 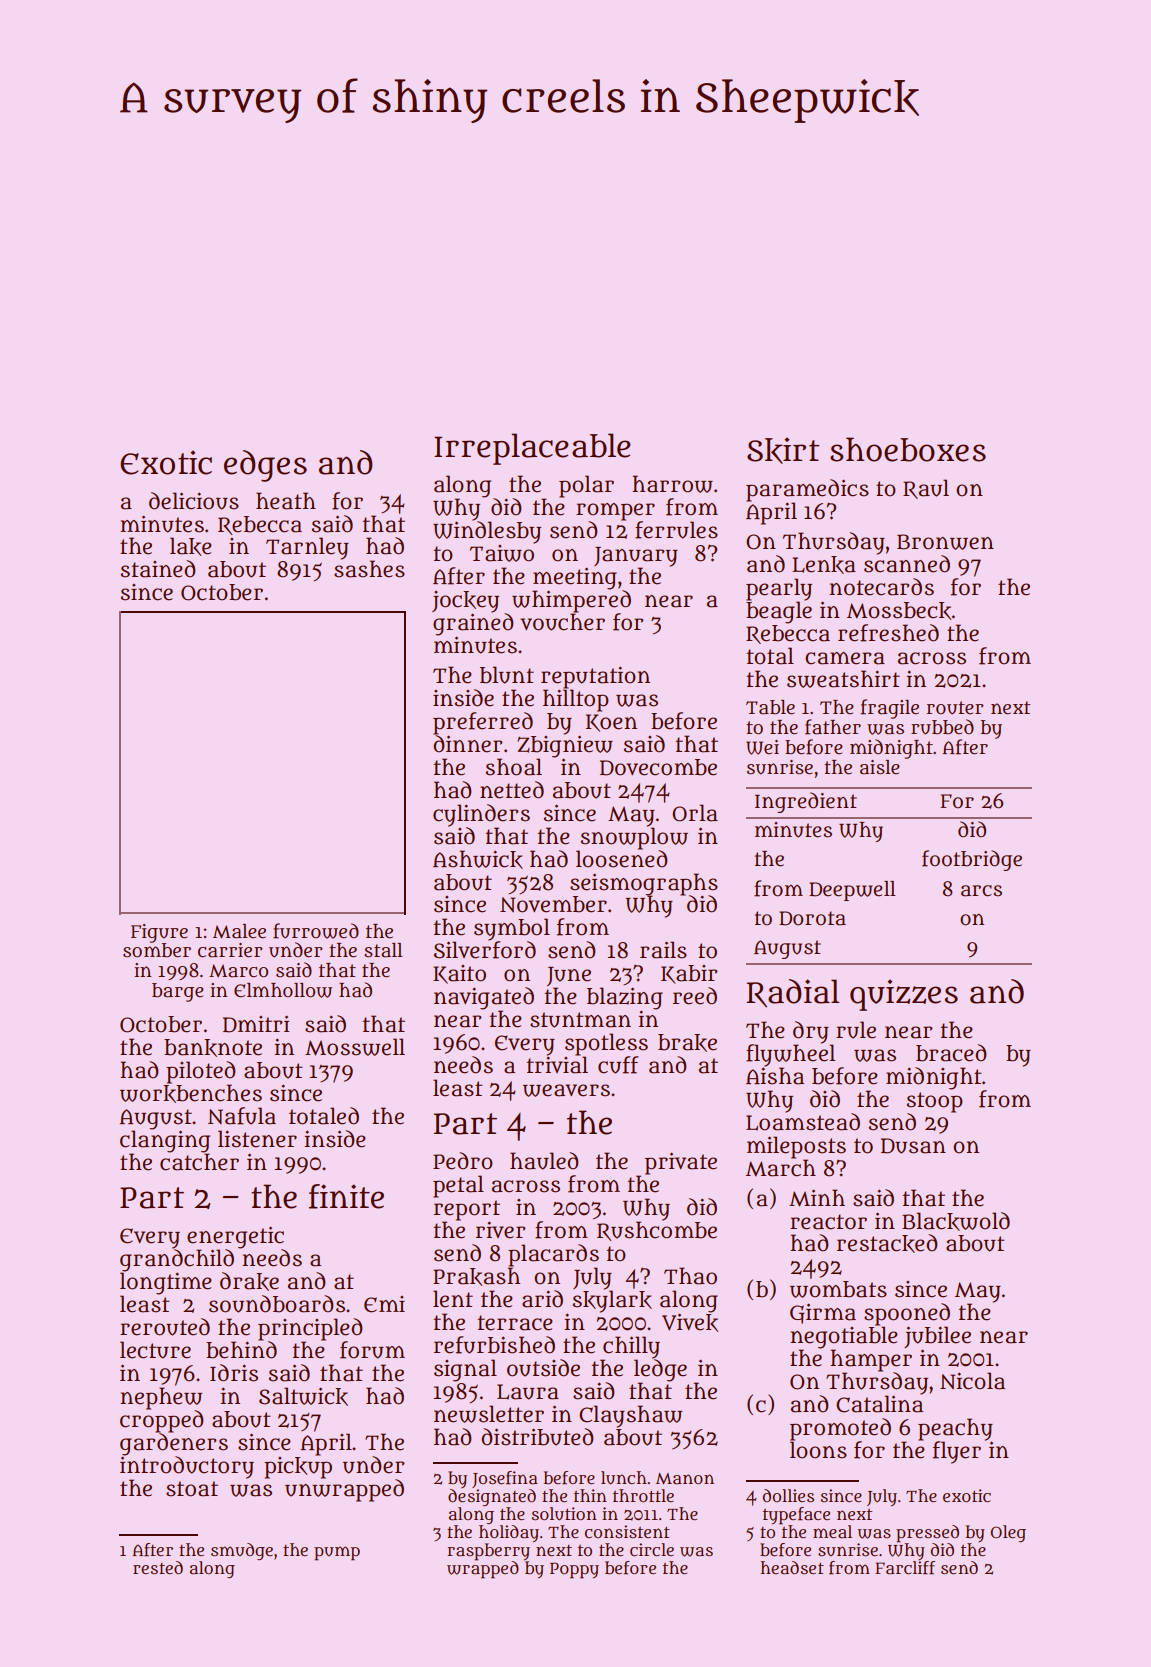 What do you see at coordinates (644, 884) in the screenshot?
I see `seismographs` at bounding box center [644, 884].
